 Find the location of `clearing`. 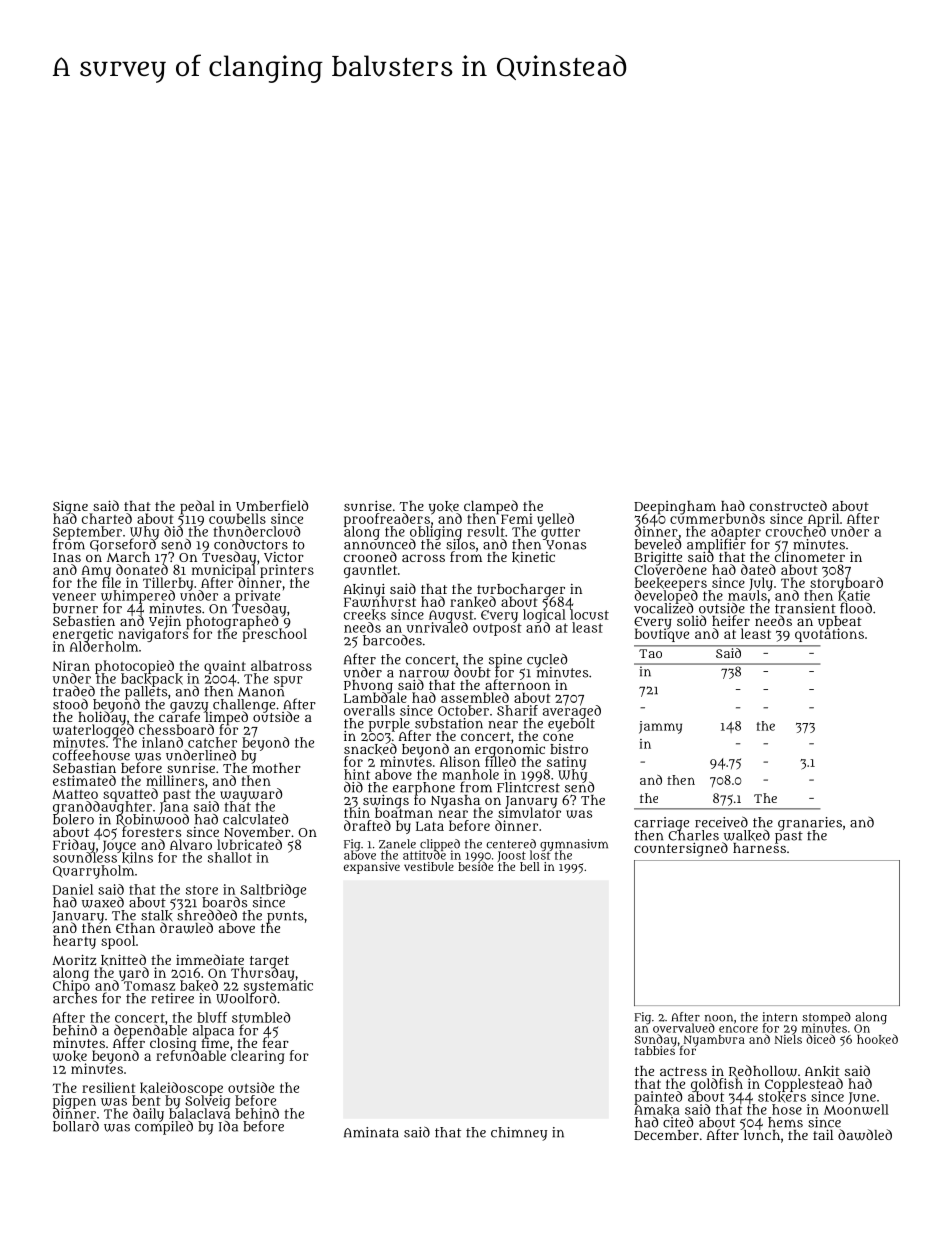

clearing is located at coordinates (258, 1057).
